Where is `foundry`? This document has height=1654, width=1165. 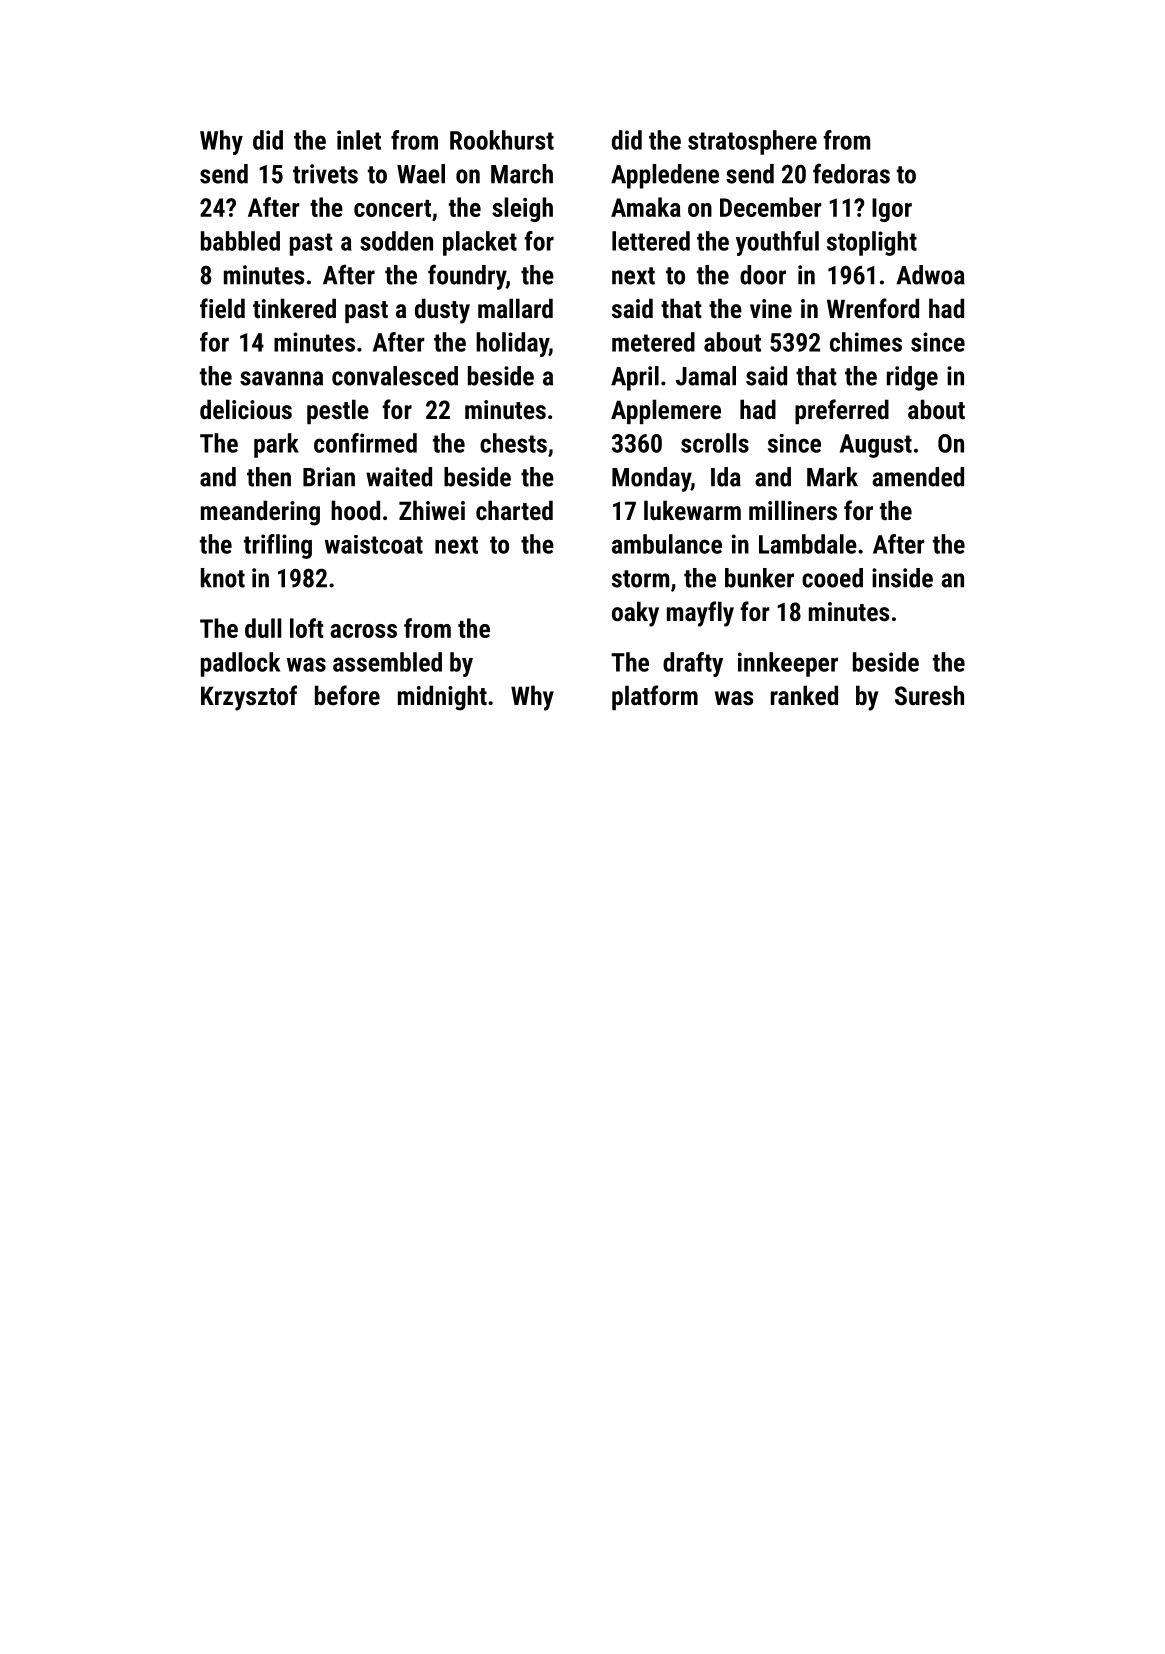
foundry is located at coordinates (467, 277).
